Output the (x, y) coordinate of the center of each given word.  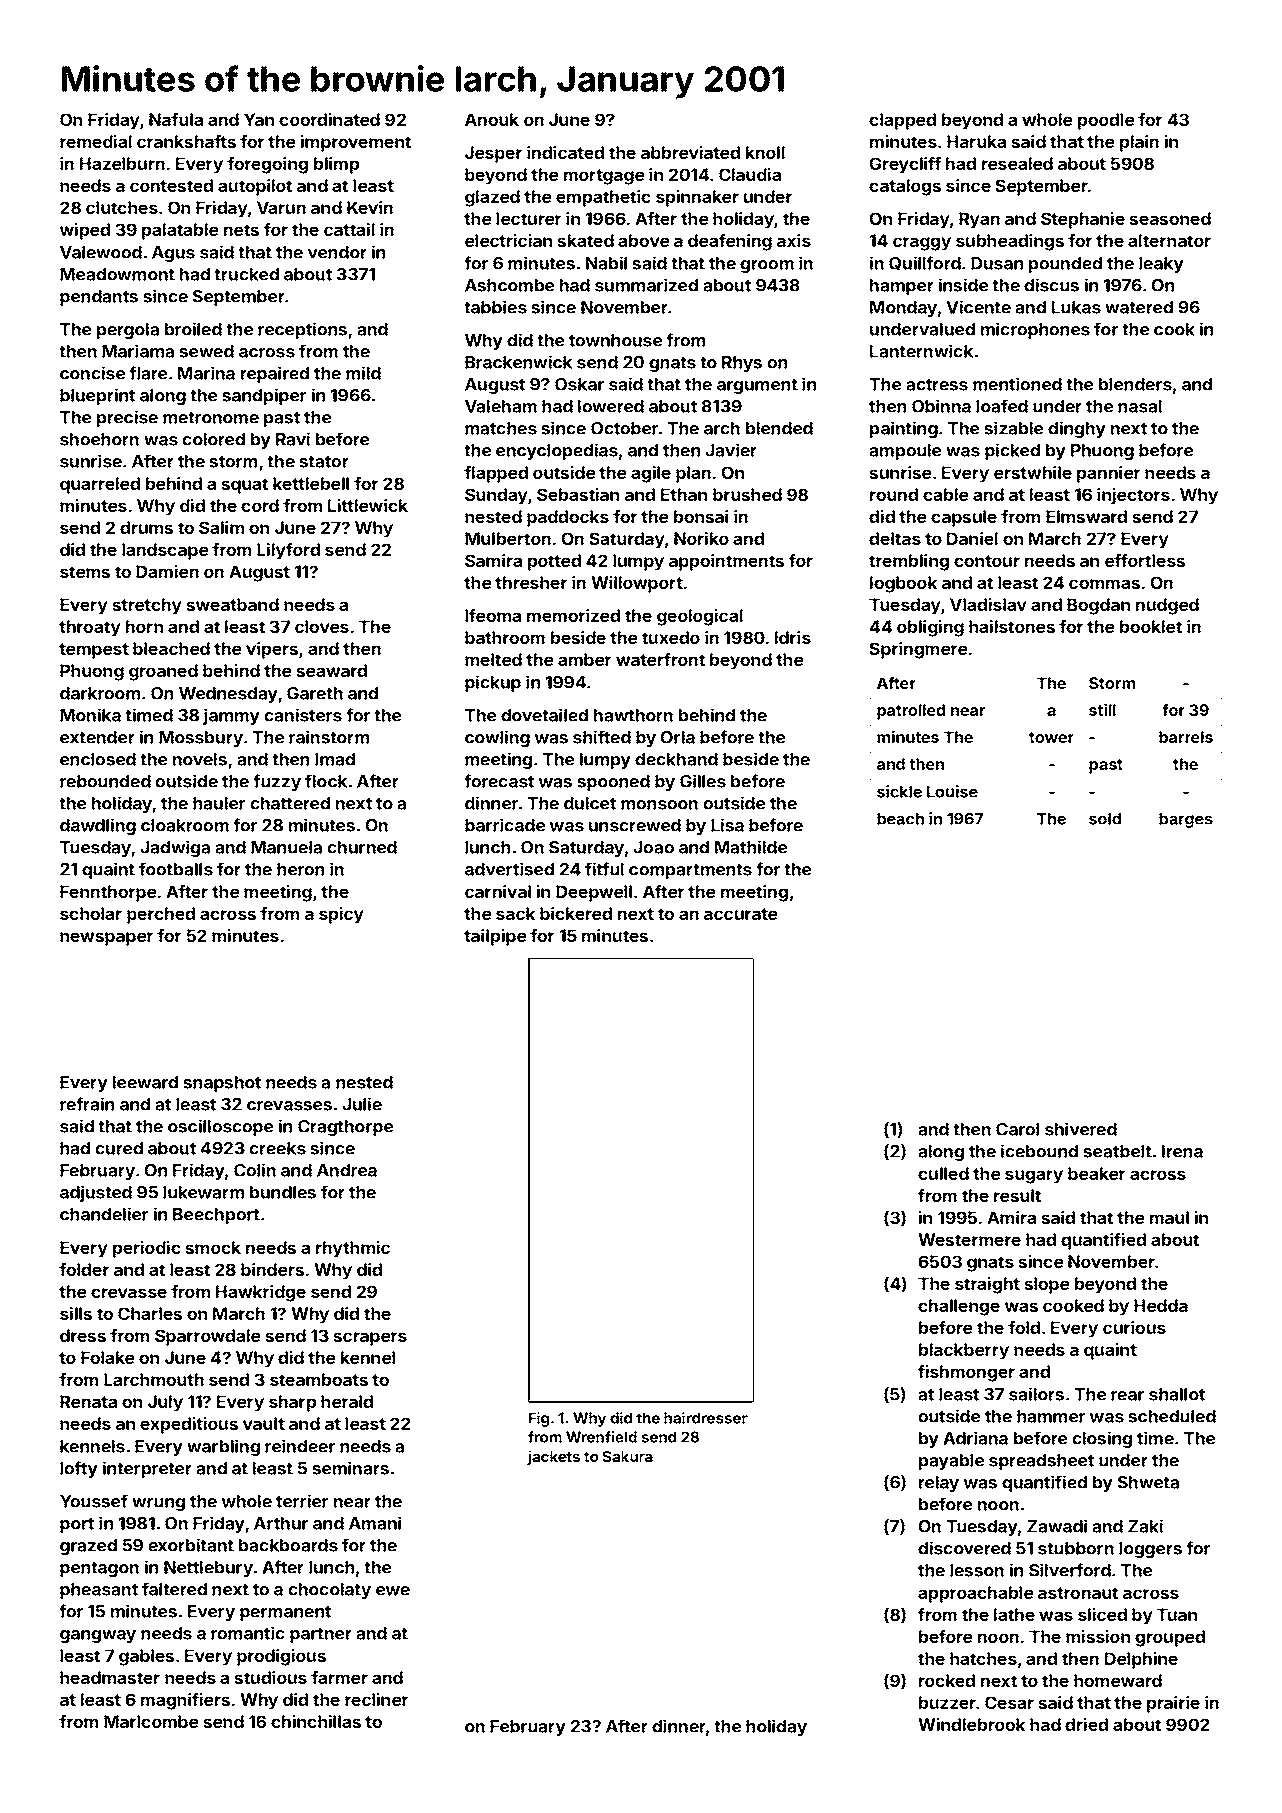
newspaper (106, 939)
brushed (747, 494)
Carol (1017, 1129)
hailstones (1012, 626)
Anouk (492, 119)
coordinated (329, 119)
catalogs (905, 187)
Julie (362, 1104)
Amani (375, 1523)
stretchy (147, 606)
